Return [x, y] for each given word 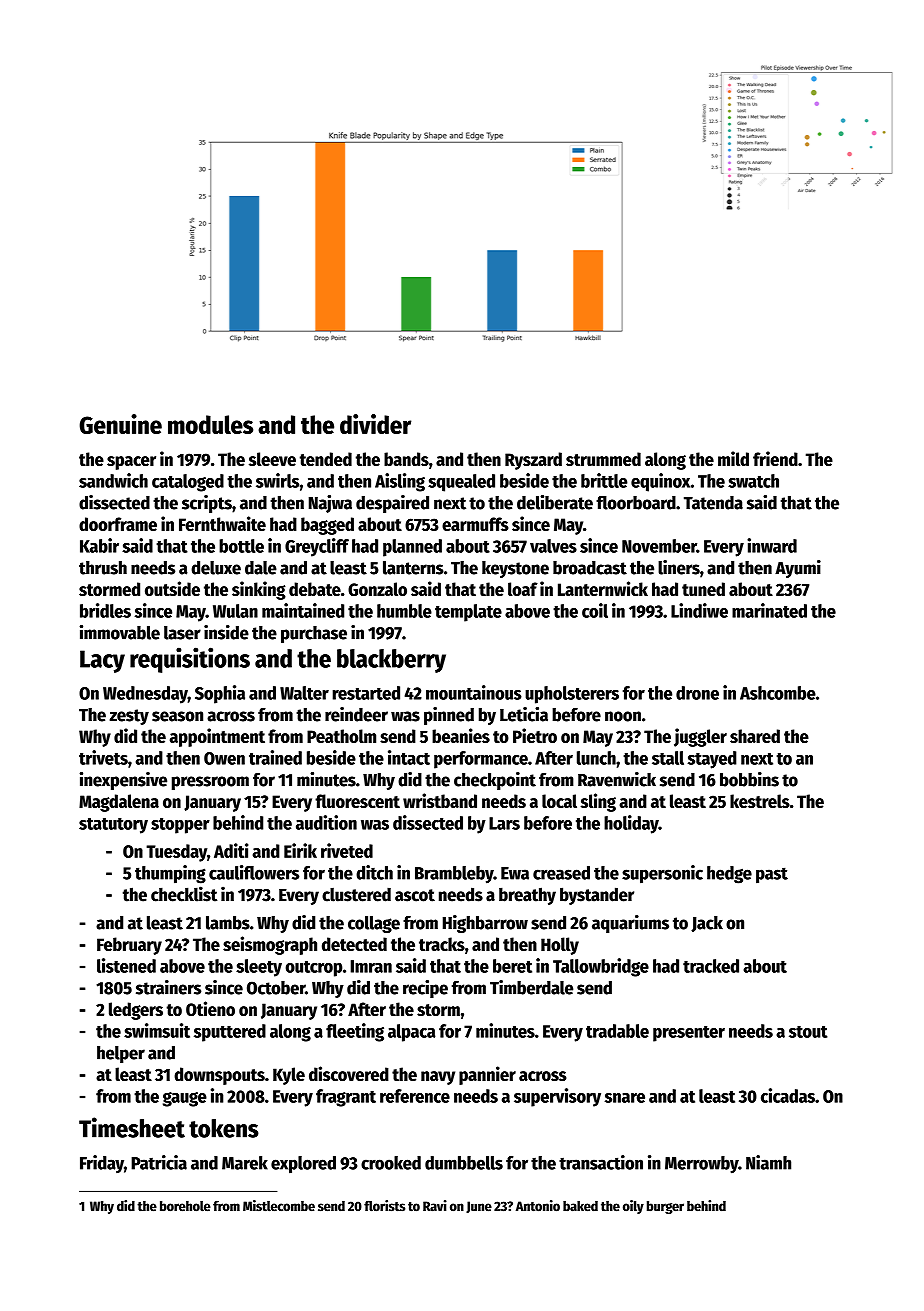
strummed [603, 459]
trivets [103, 757]
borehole [185, 1206]
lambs [228, 923]
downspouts [219, 1076]
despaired [392, 504]
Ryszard [533, 461]
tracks [442, 944]
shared [755, 736]
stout [808, 1032]
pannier [487, 1075]
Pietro [535, 735]
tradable [617, 1031]
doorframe [118, 524]
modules [210, 424]
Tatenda [713, 503]
